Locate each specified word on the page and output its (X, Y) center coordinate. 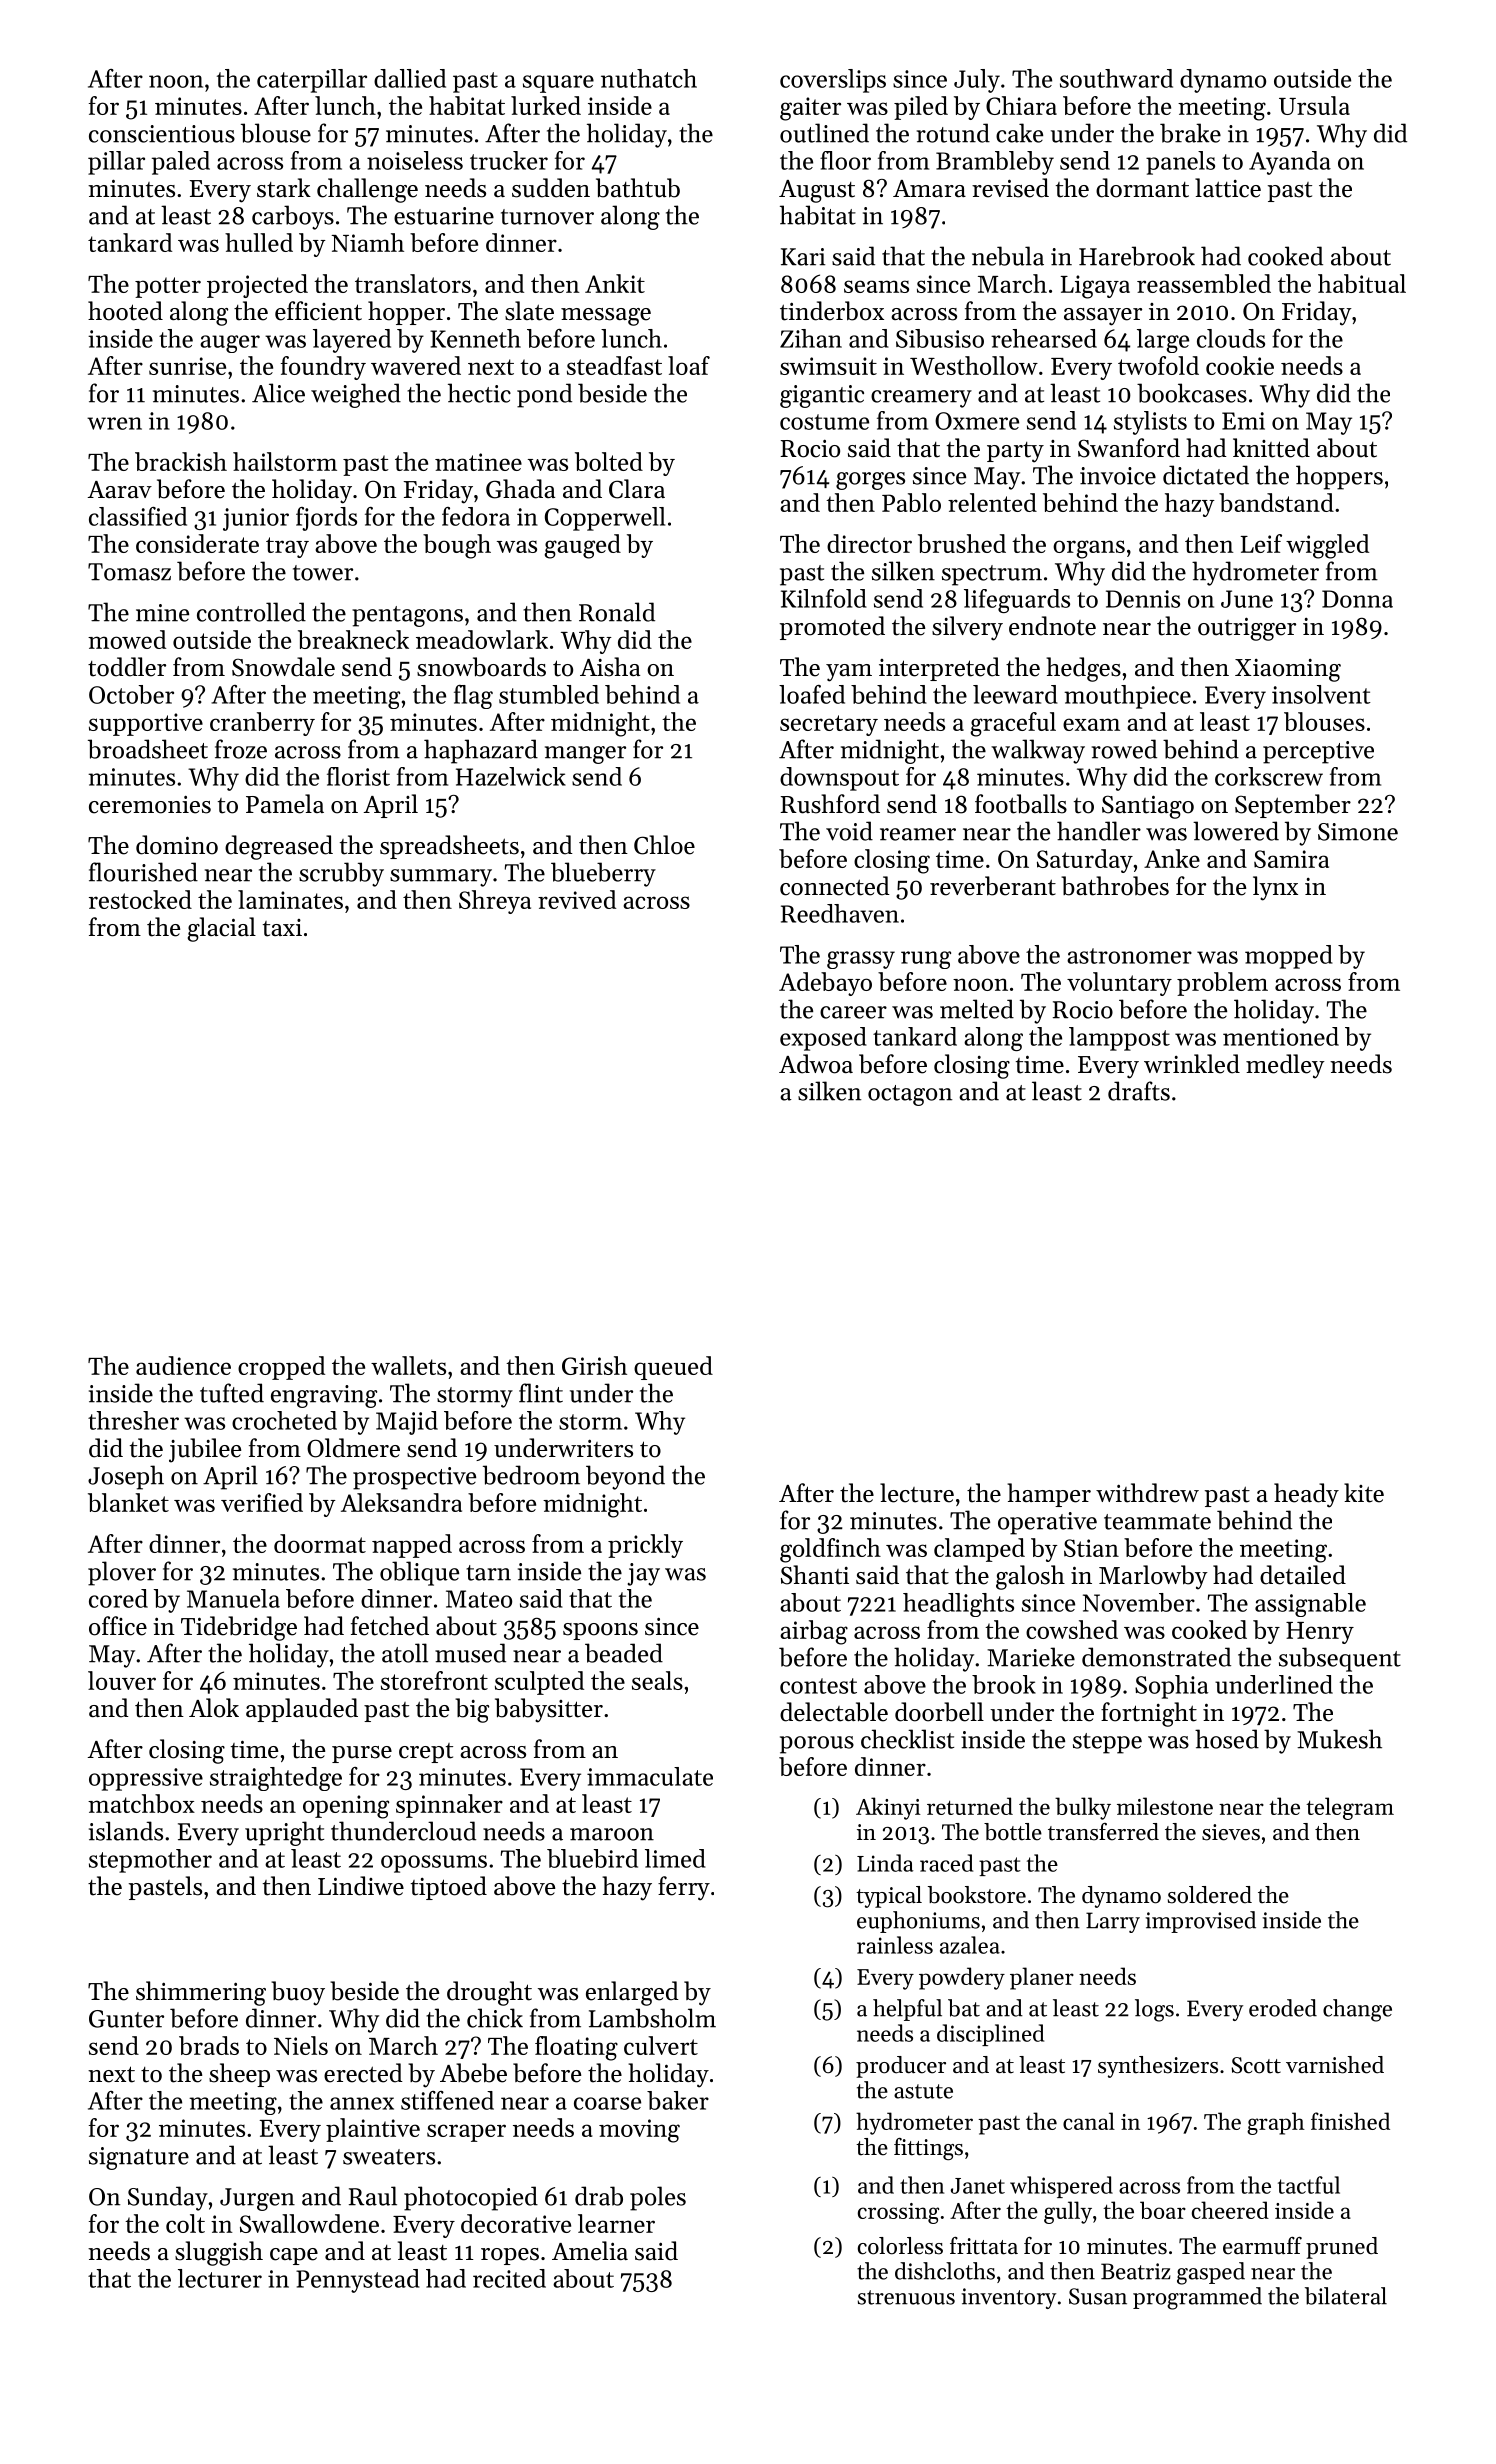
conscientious (162, 134)
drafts (1139, 1091)
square (558, 84)
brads (209, 2045)
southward (1116, 78)
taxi (282, 928)
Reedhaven (840, 913)
